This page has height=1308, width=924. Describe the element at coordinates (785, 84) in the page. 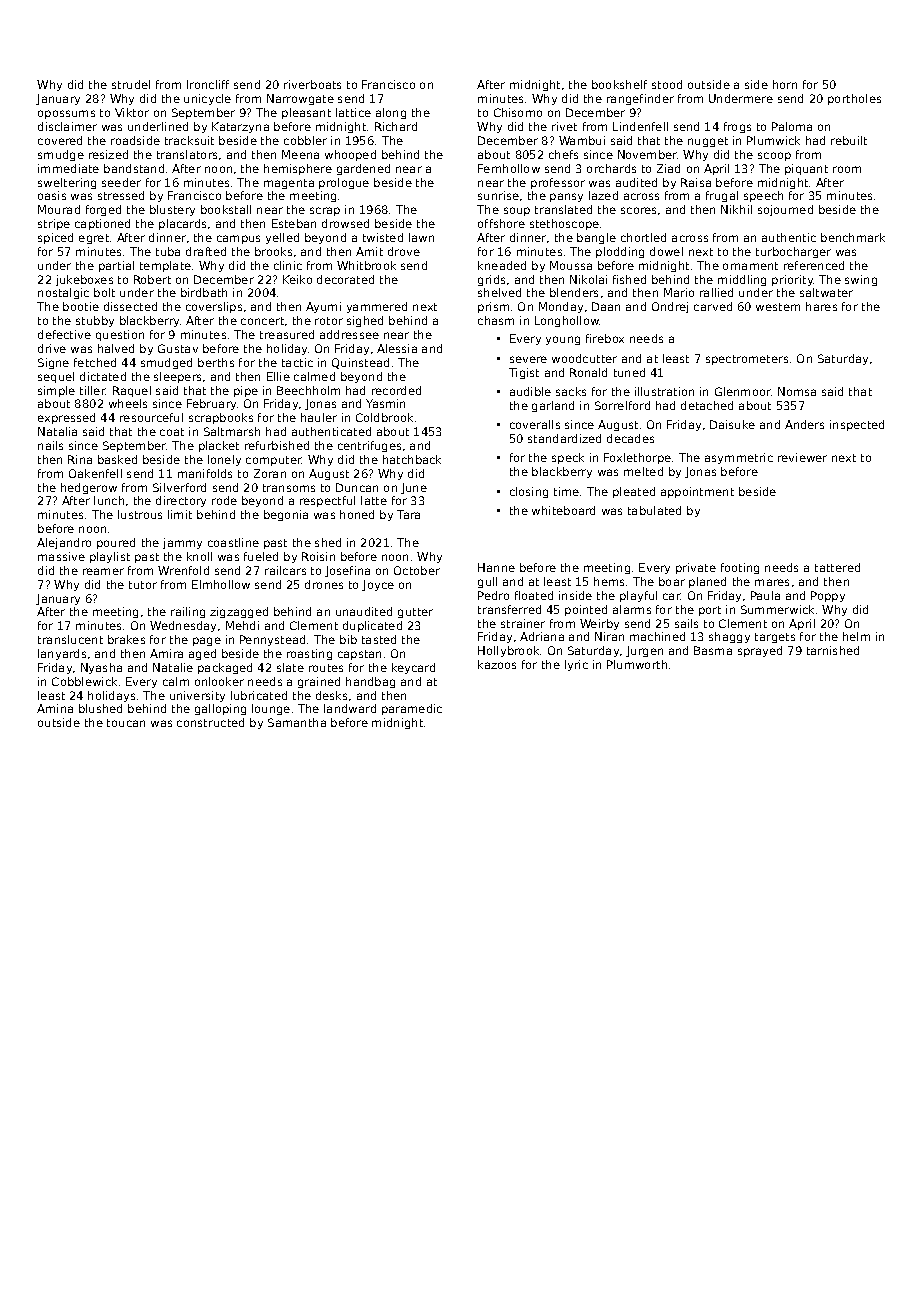

I see `horn` at that location.
